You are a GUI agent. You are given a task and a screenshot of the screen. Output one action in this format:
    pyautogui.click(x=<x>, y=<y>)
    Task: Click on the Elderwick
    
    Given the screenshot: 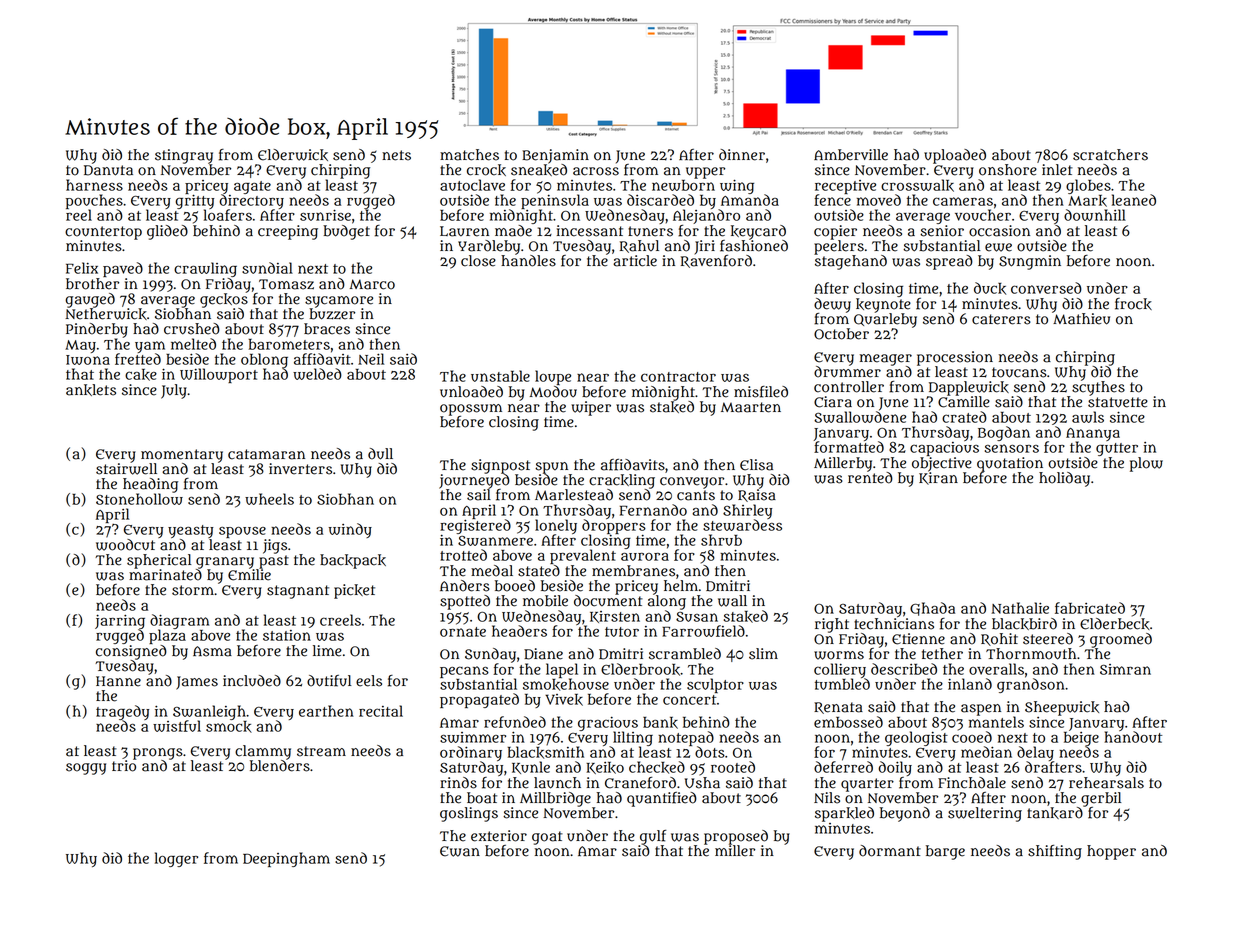 What is the action you would take?
    pyautogui.click(x=293, y=155)
